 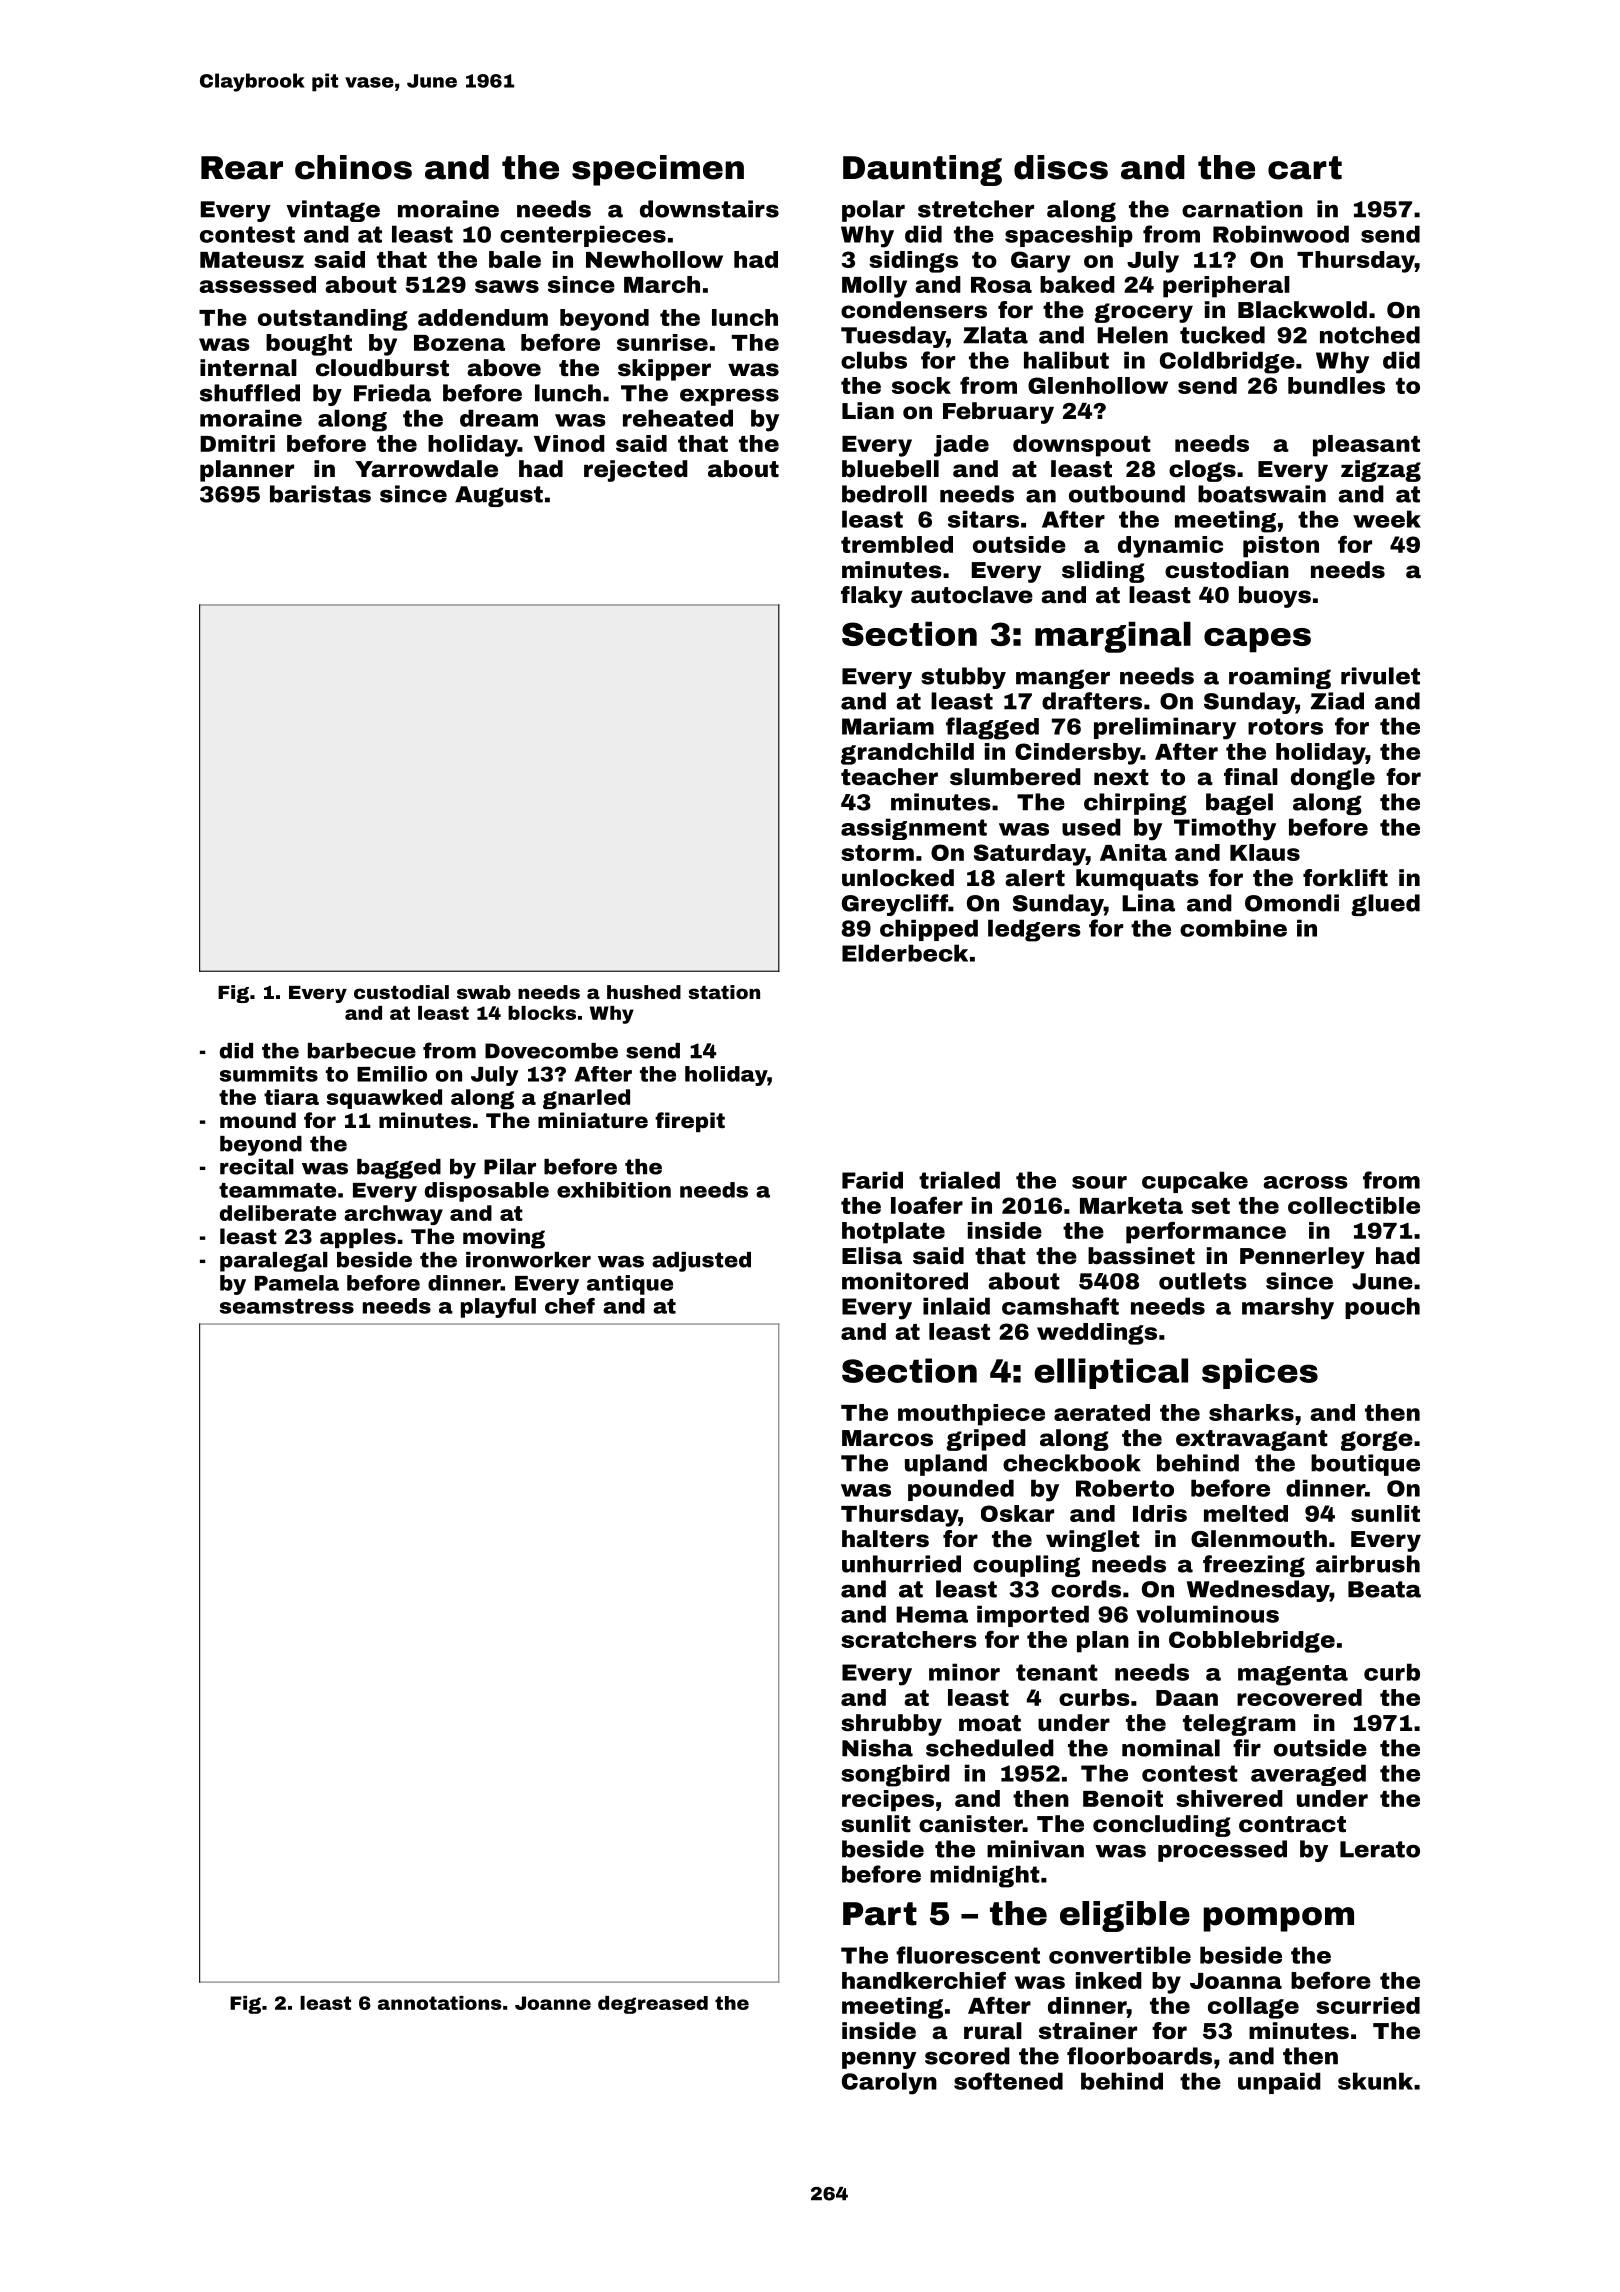 I want to click on antique, so click(x=630, y=1285).
